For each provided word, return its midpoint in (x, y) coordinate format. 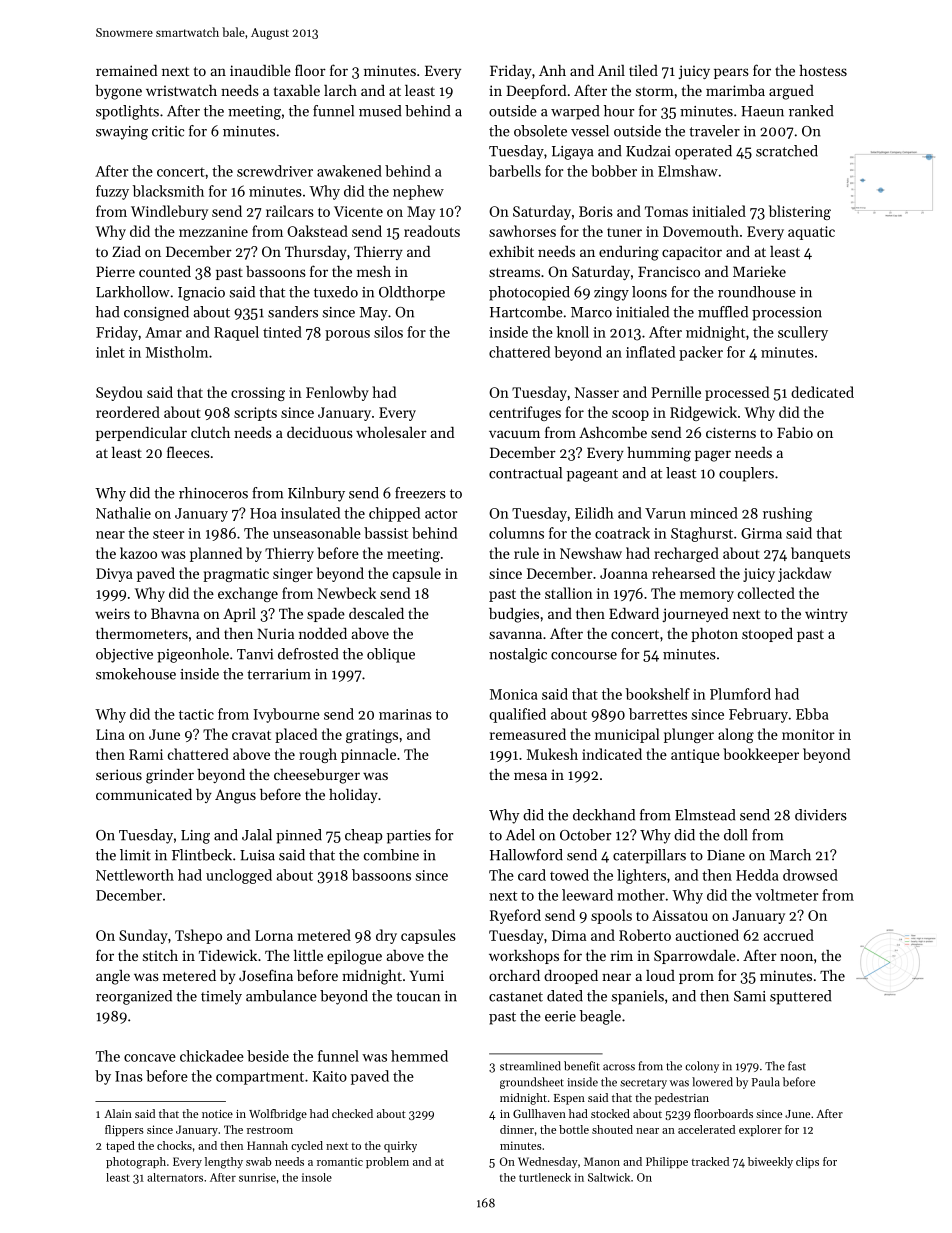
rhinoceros (213, 493)
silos (388, 332)
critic (168, 131)
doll (736, 835)
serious (119, 774)
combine (391, 855)
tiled (643, 70)
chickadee (212, 1056)
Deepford (536, 91)
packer (701, 353)
